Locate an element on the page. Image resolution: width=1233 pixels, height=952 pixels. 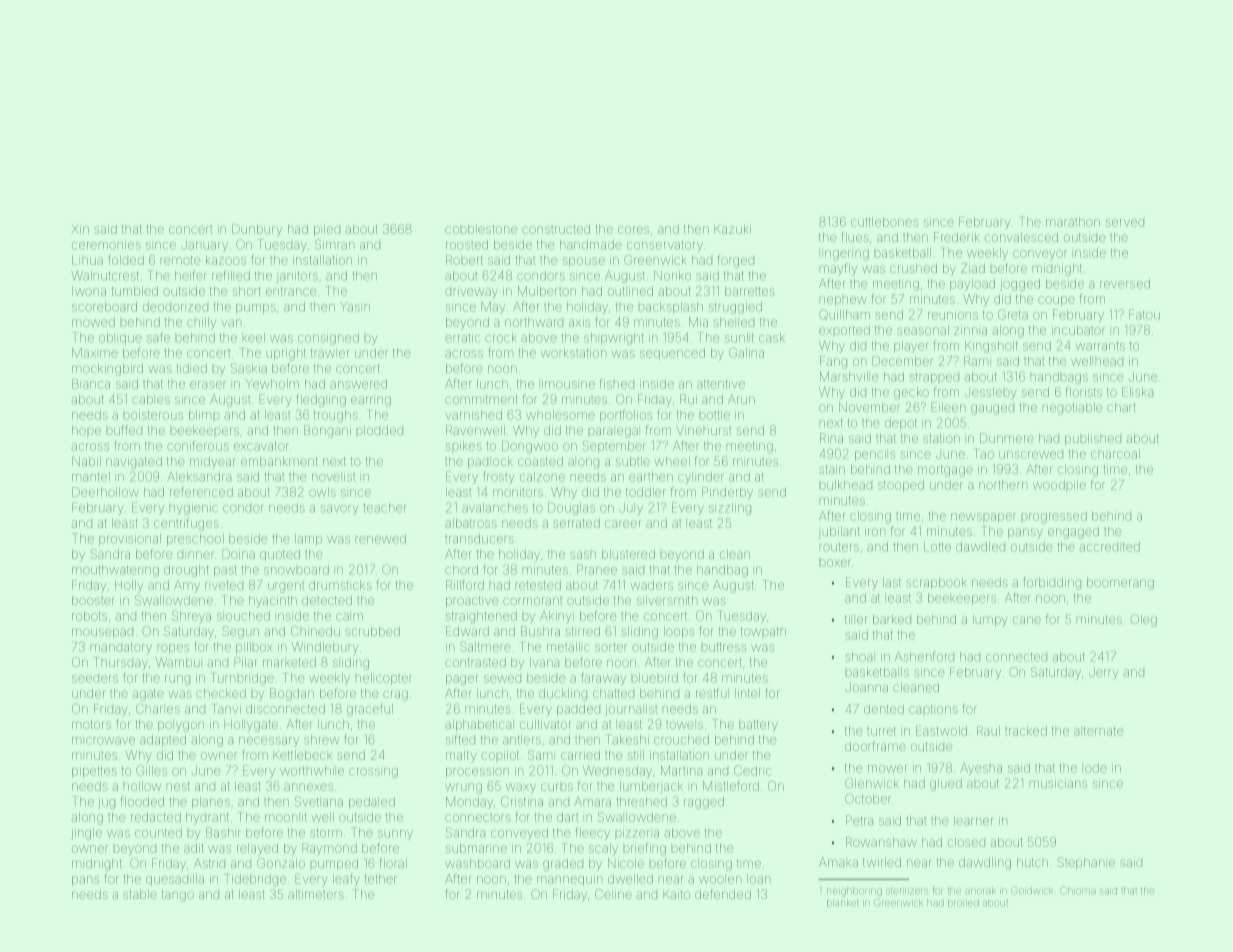
dart is located at coordinates (567, 817).
